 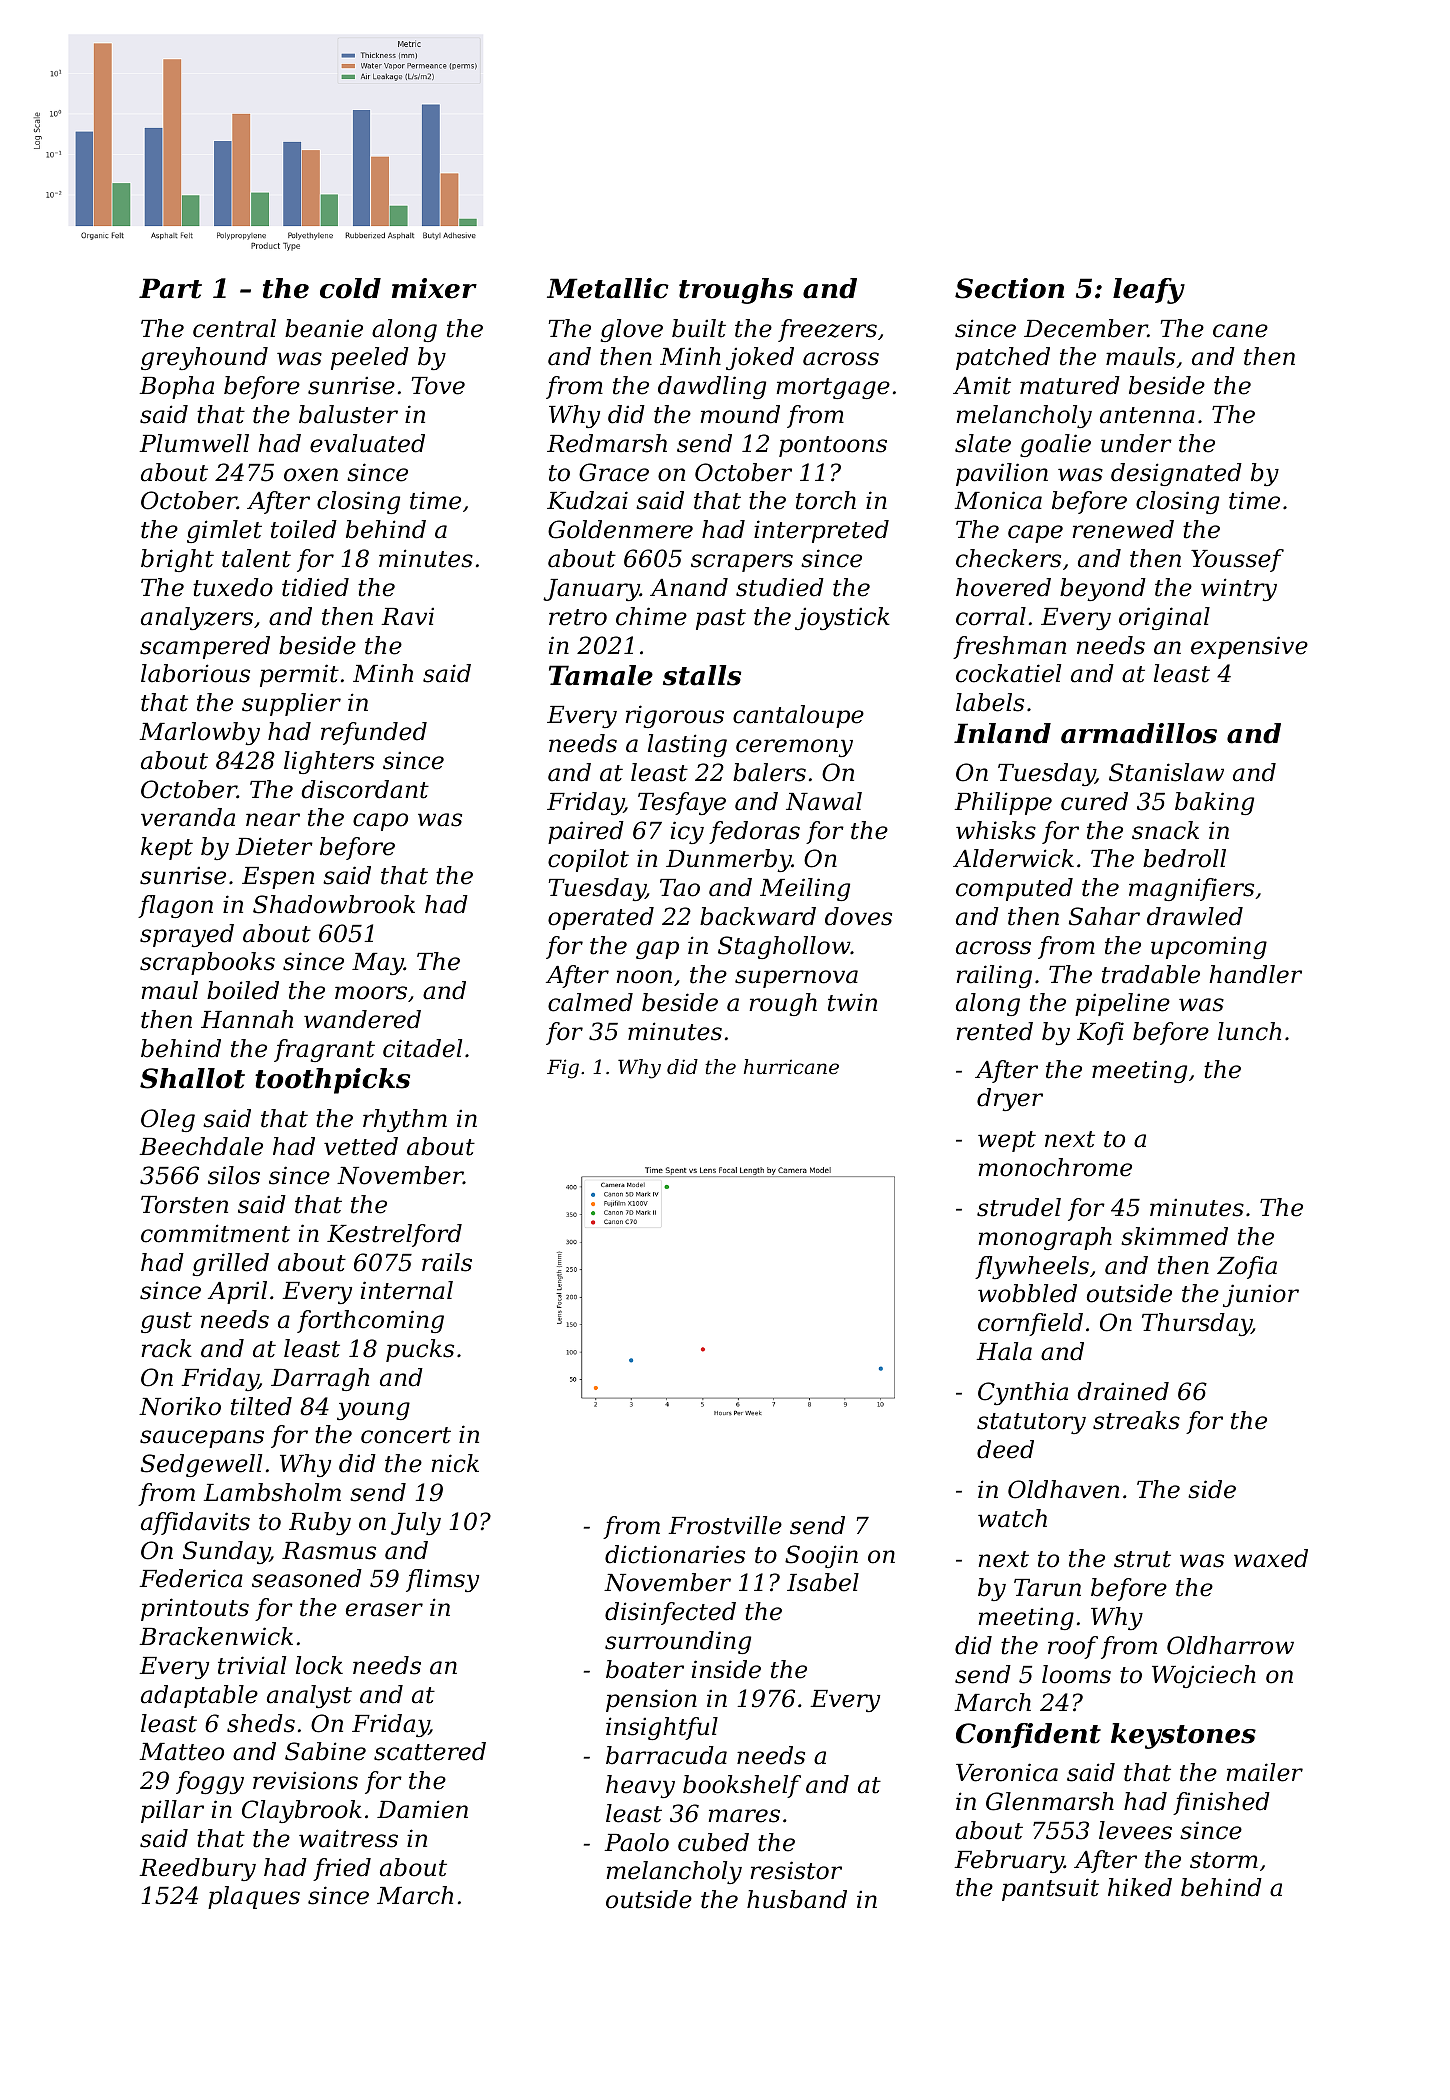 I want to click on capo, so click(x=380, y=822).
